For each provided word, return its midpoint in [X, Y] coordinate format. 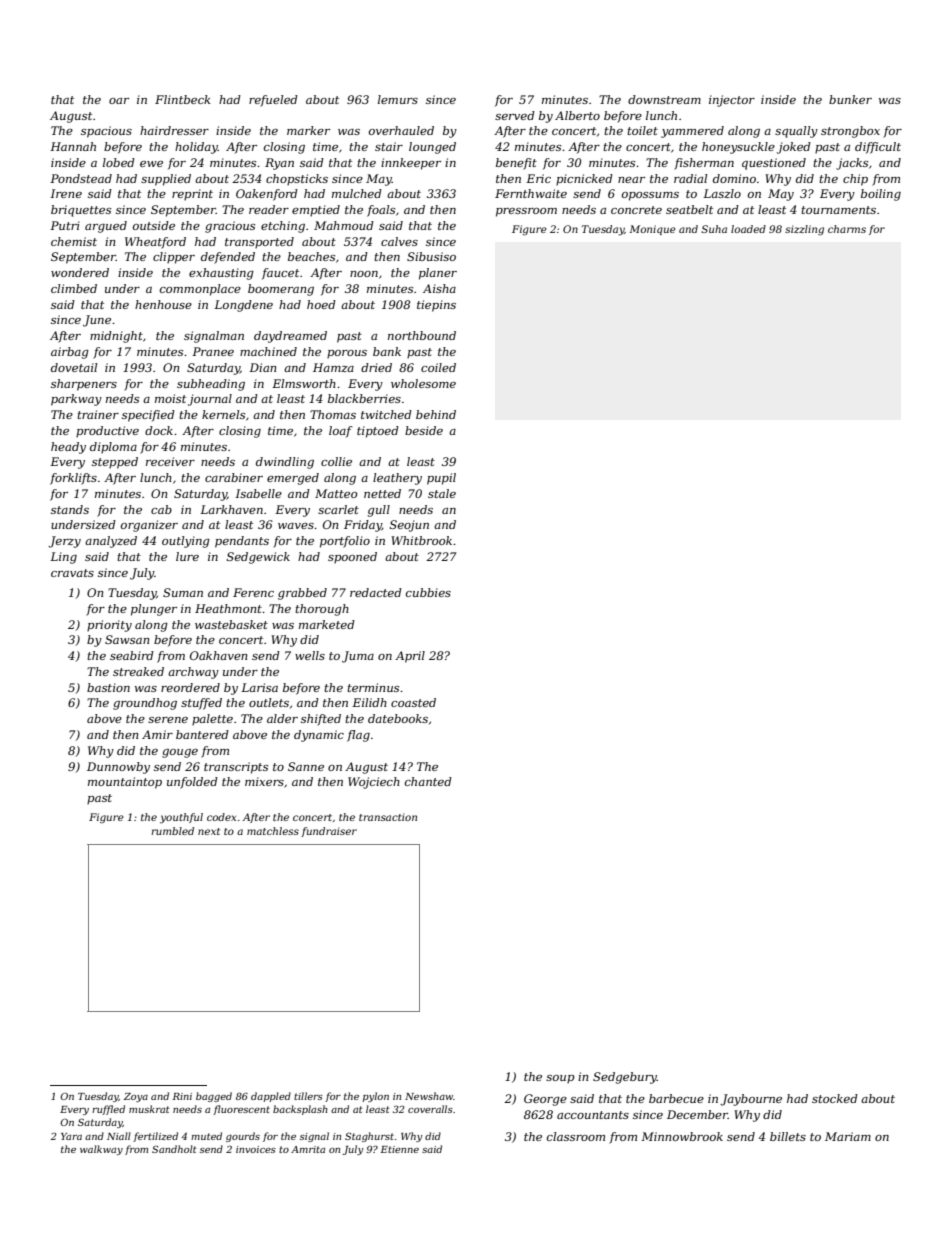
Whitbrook [421, 540]
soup [560, 1079]
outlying [186, 542]
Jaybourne [751, 1100]
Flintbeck [182, 99]
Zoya [136, 1097]
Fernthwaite [531, 193]
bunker [850, 99]
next [209, 831]
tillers [308, 1096]
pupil [441, 479]
